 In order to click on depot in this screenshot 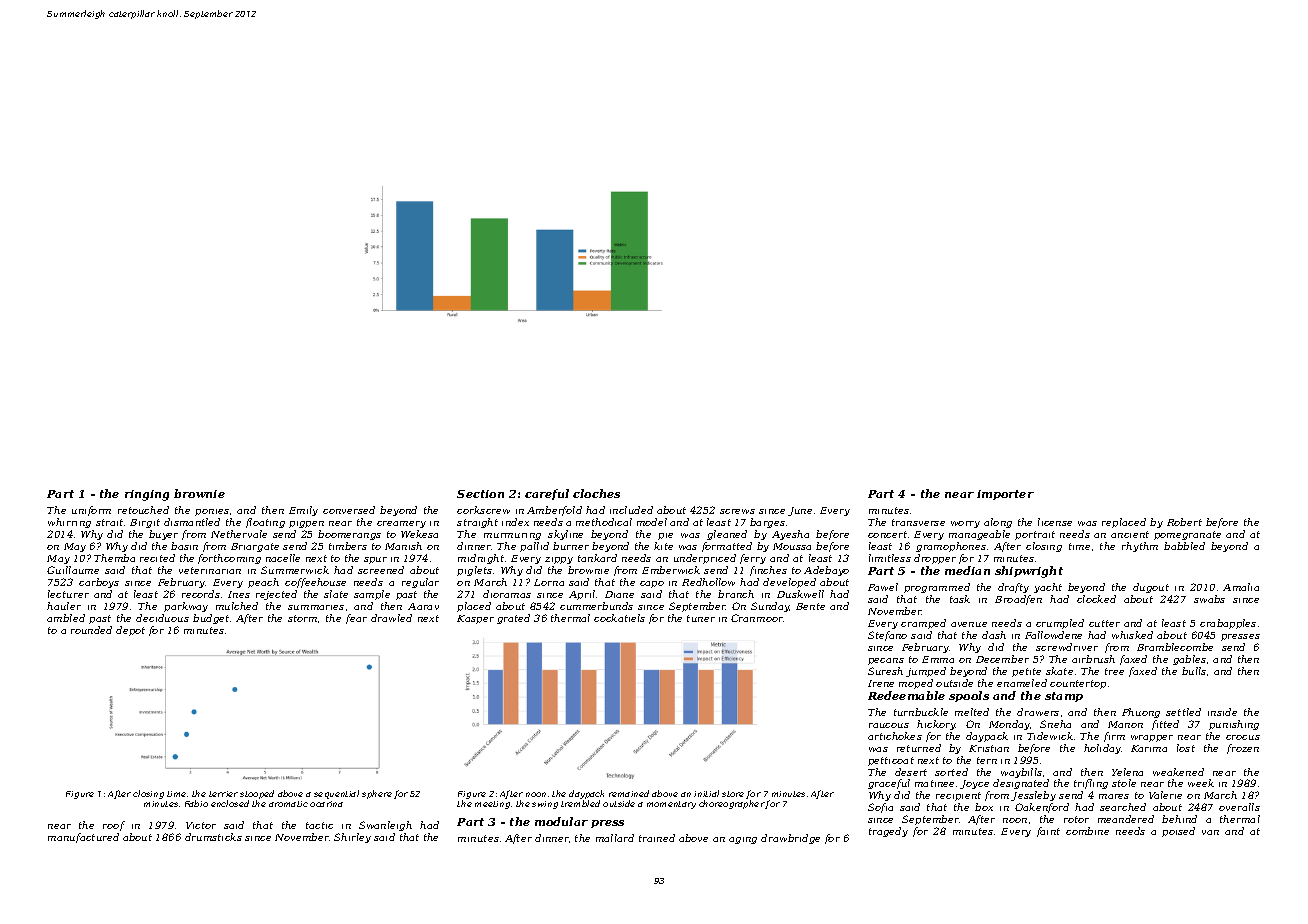, I will do `click(130, 631)`.
